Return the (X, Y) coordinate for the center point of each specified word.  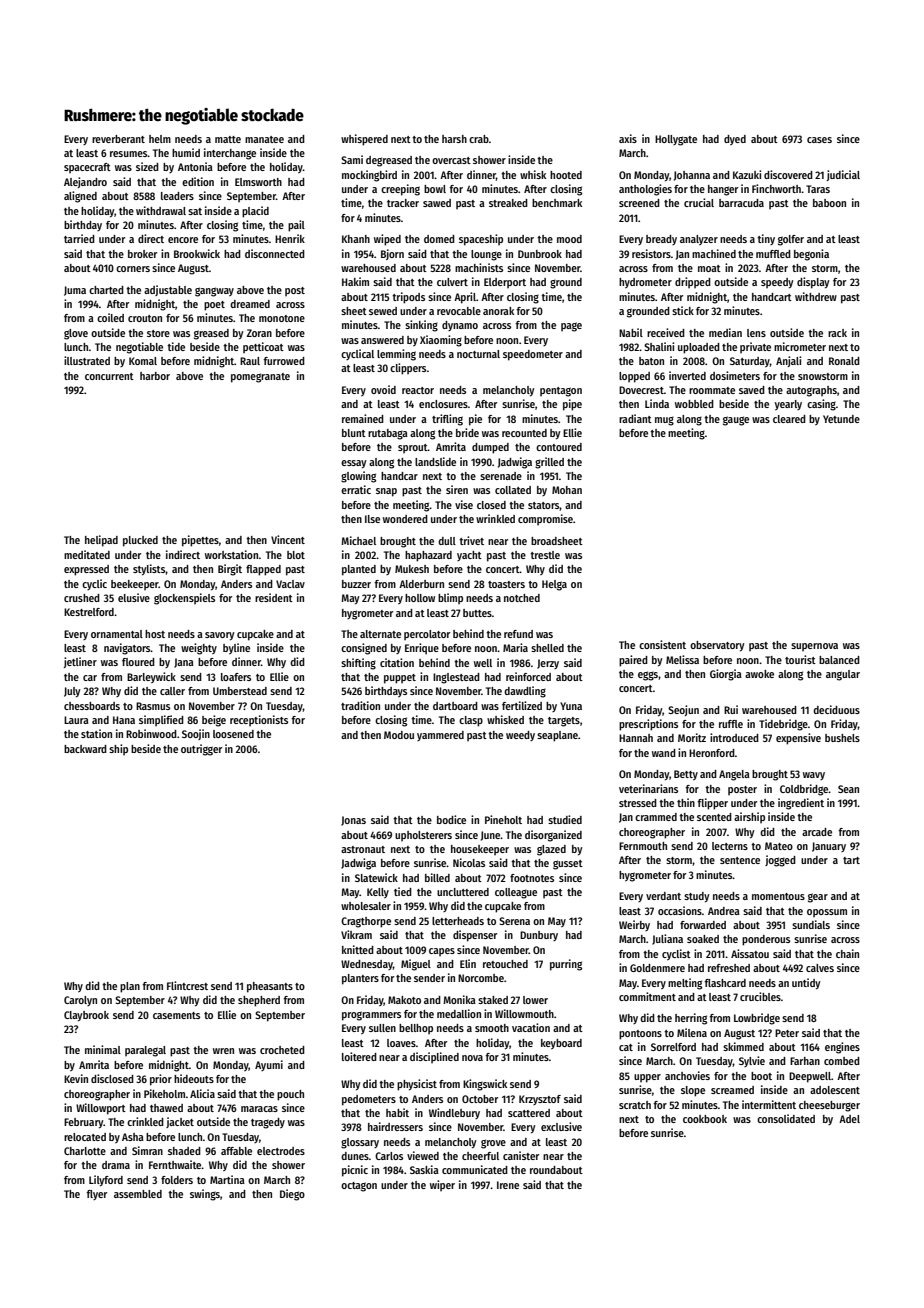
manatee (264, 139)
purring (566, 965)
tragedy (268, 1123)
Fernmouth (643, 846)
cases (819, 140)
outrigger (201, 750)
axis (628, 138)
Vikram (356, 934)
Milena (692, 1032)
